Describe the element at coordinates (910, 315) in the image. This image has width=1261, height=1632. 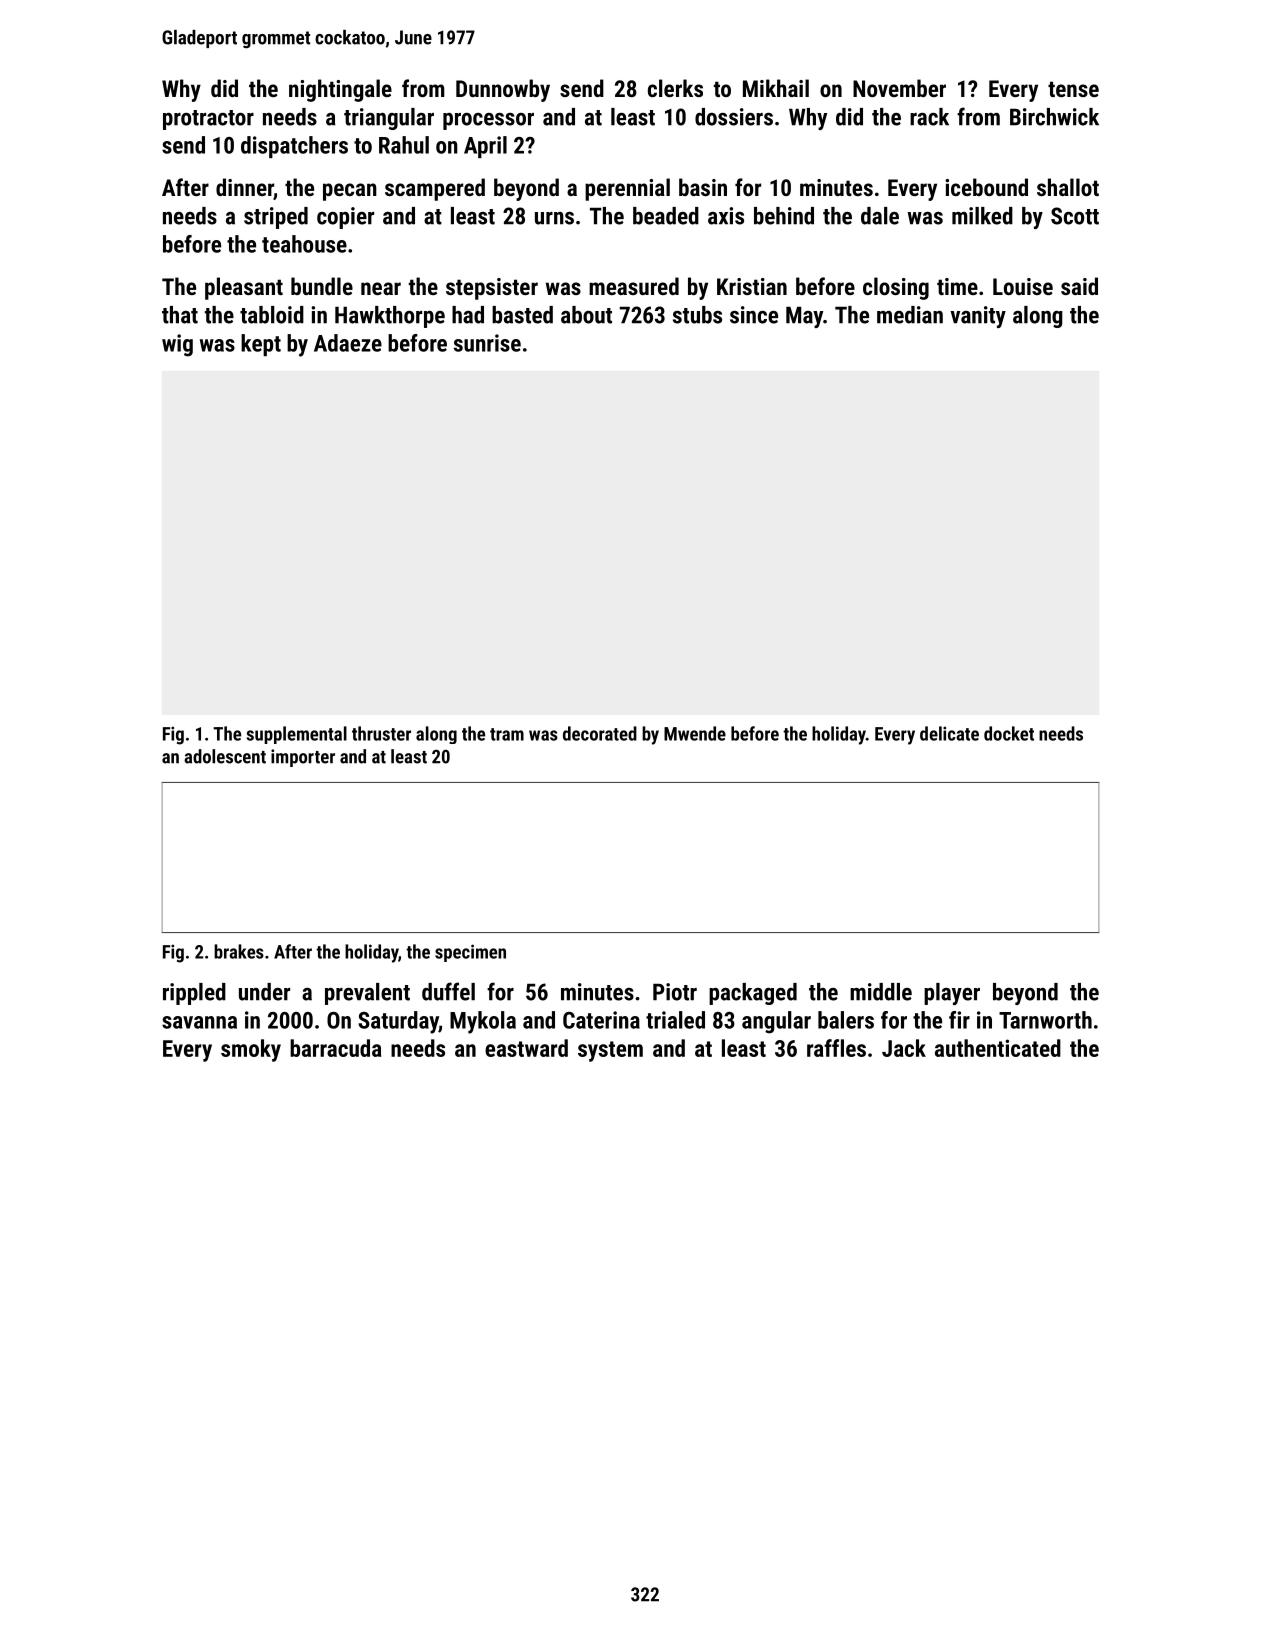
I see `median` at that location.
